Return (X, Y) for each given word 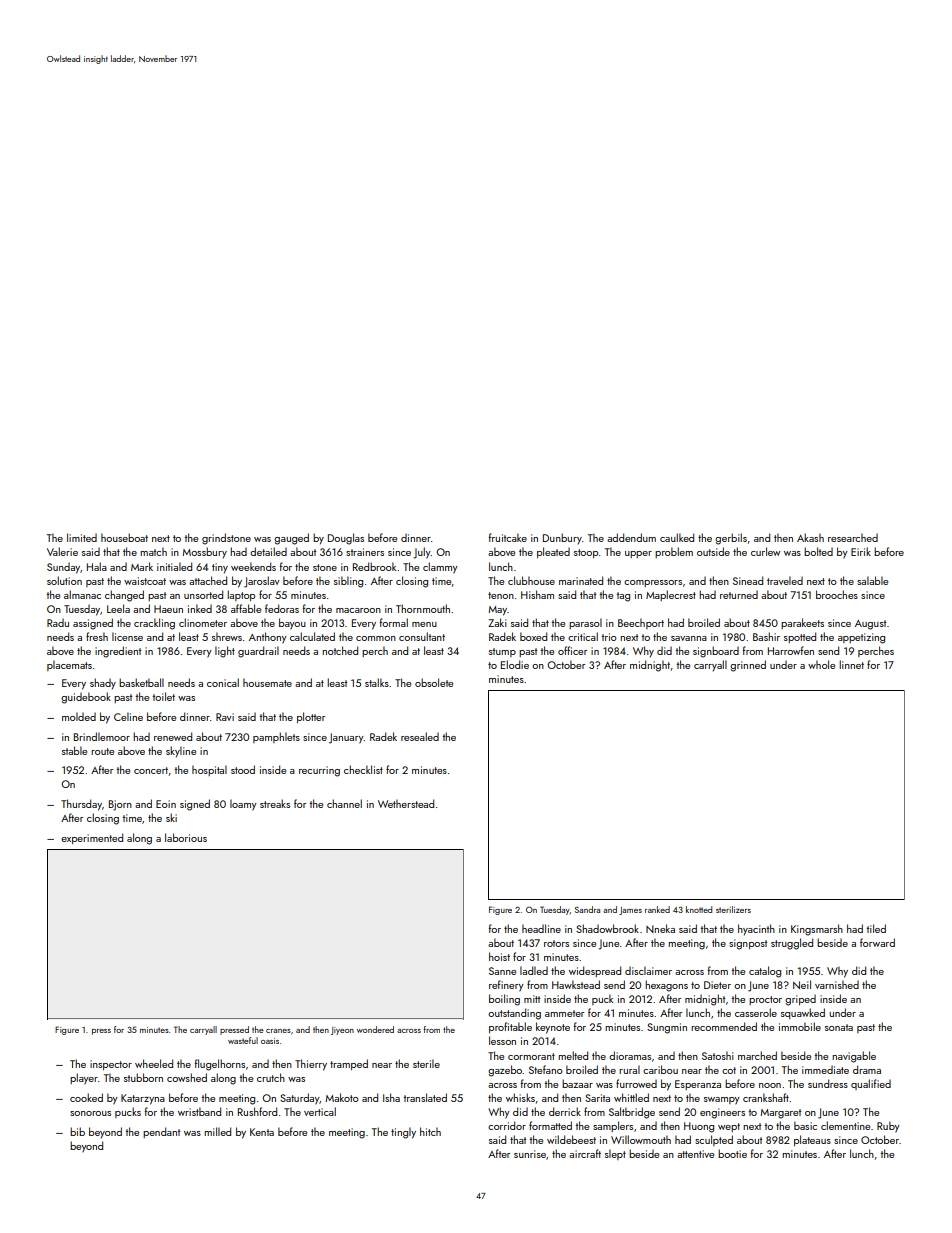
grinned (748, 666)
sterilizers (733, 909)
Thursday (81, 805)
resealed (420, 736)
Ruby (888, 1127)
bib (77, 1131)
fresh (97, 636)
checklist (363, 769)
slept (615, 1154)
